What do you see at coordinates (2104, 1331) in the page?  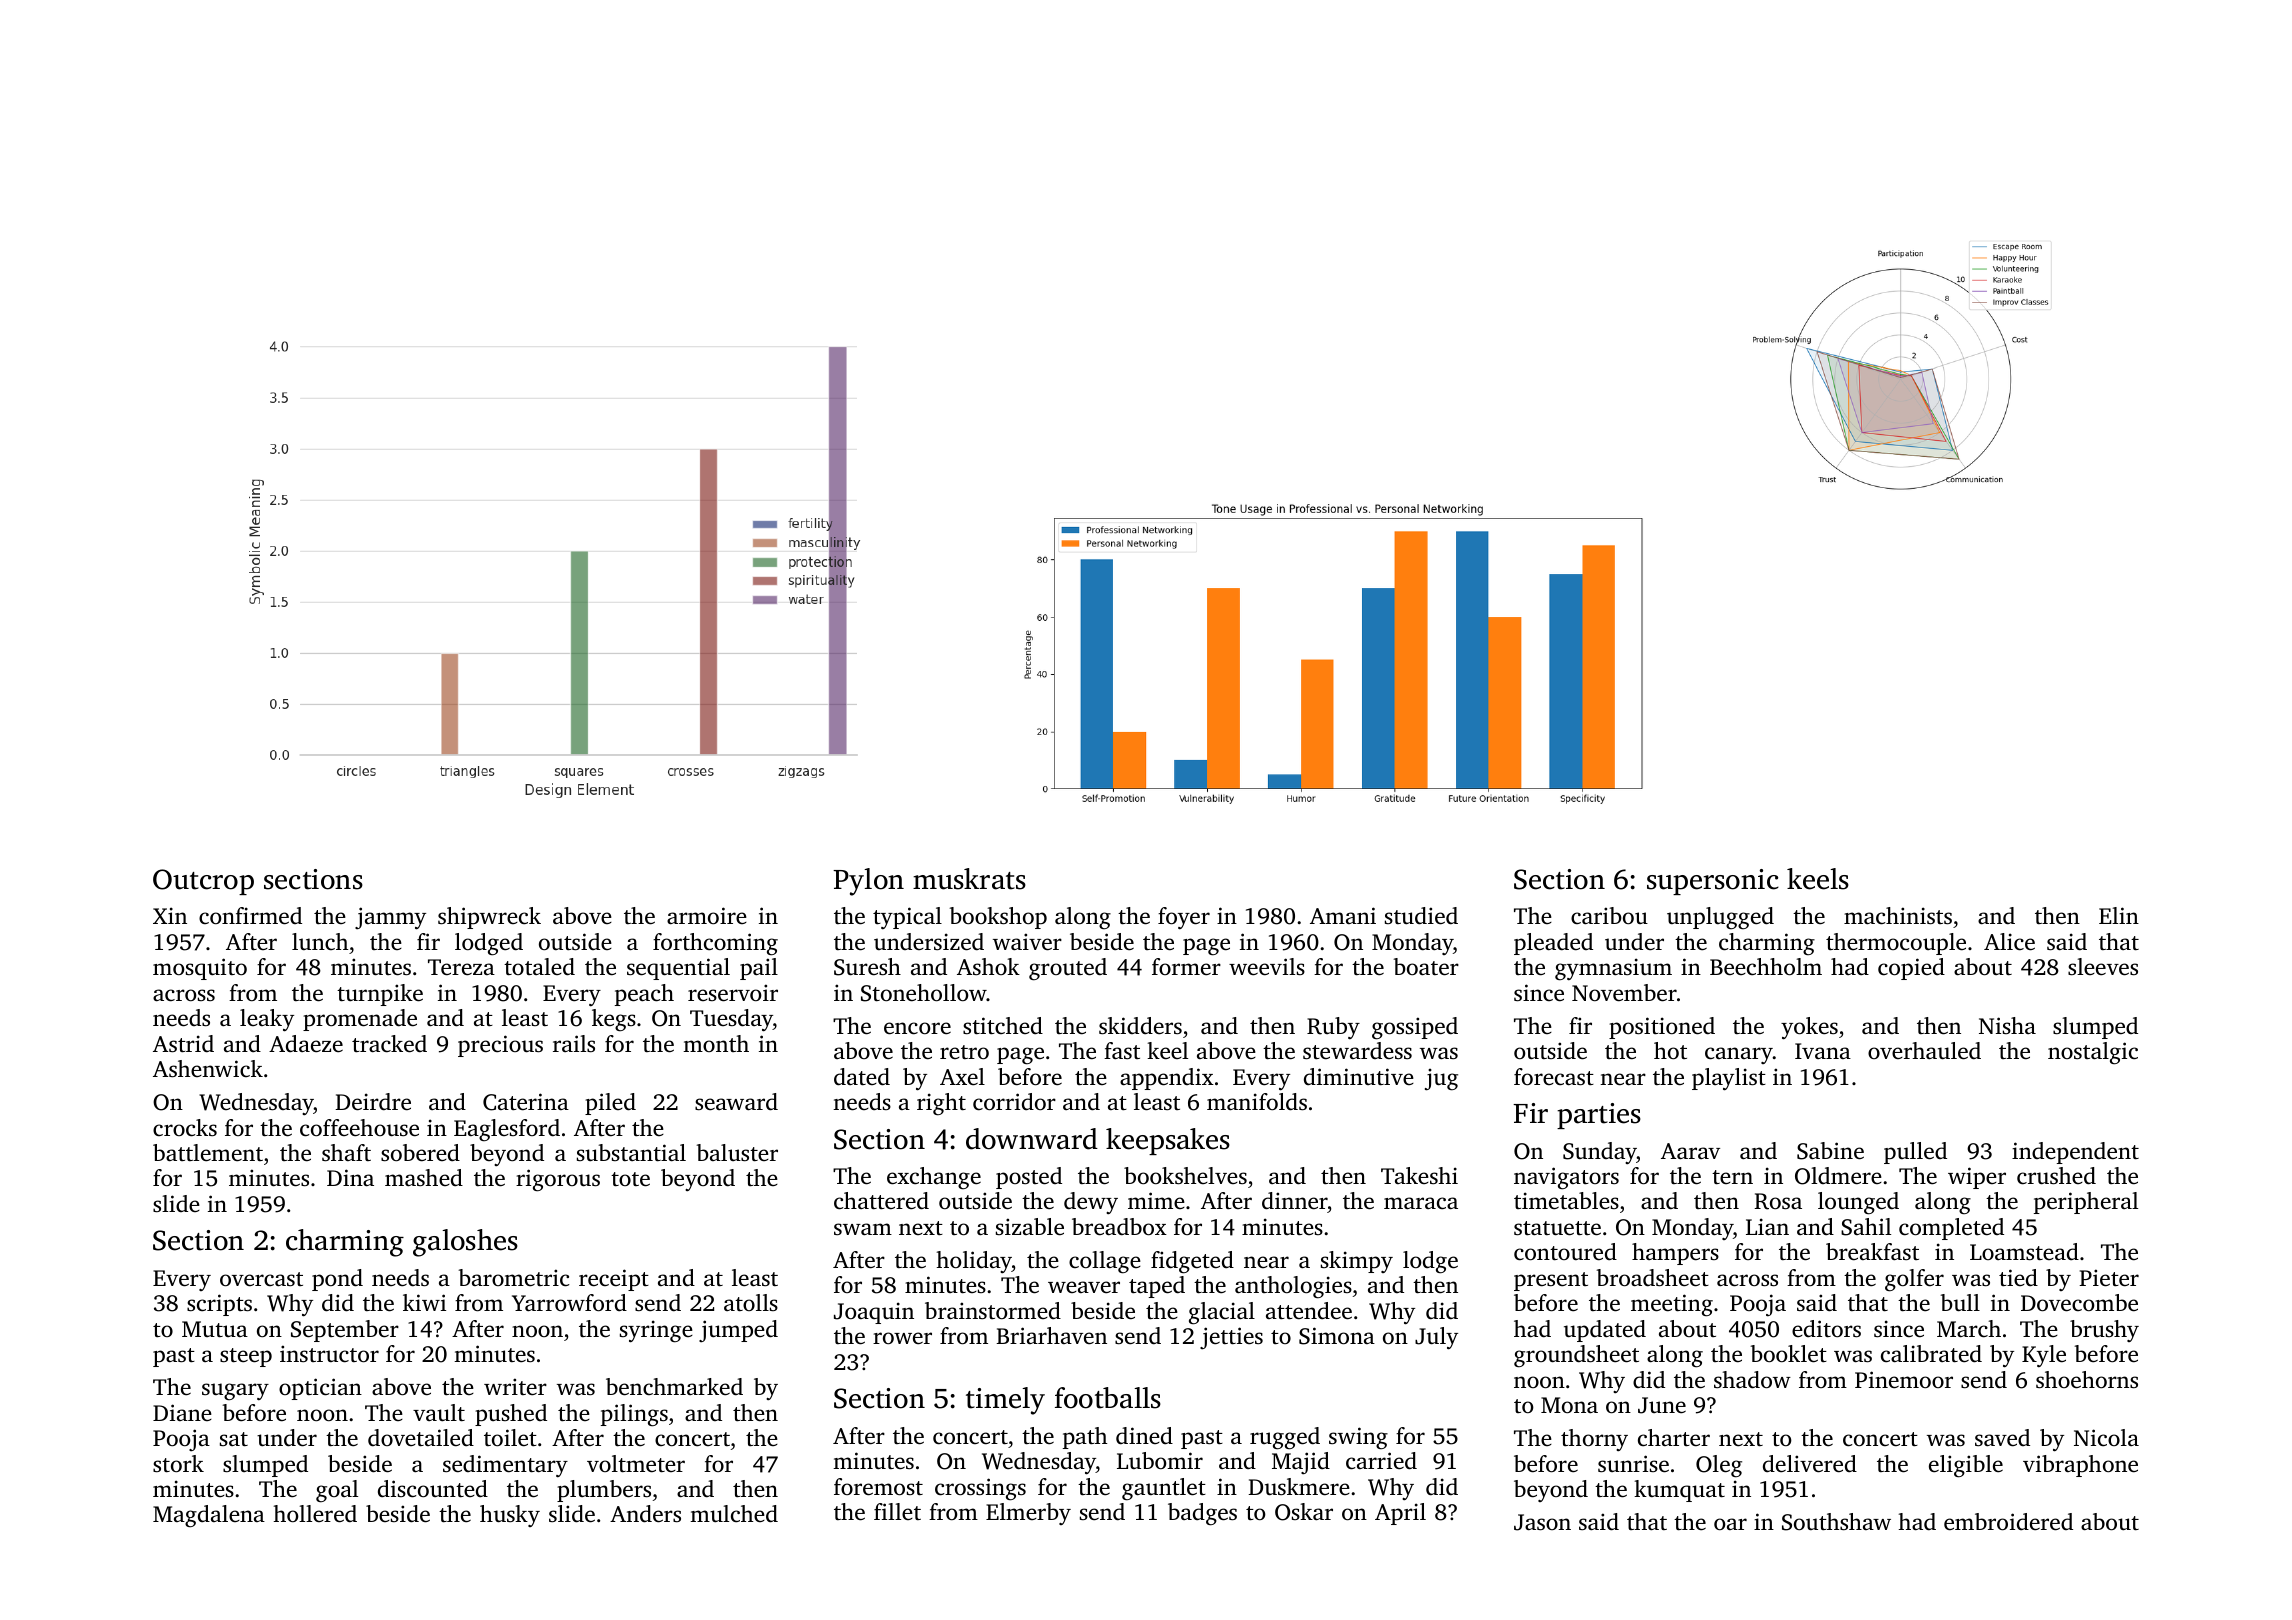 I see `brushy` at bounding box center [2104, 1331].
